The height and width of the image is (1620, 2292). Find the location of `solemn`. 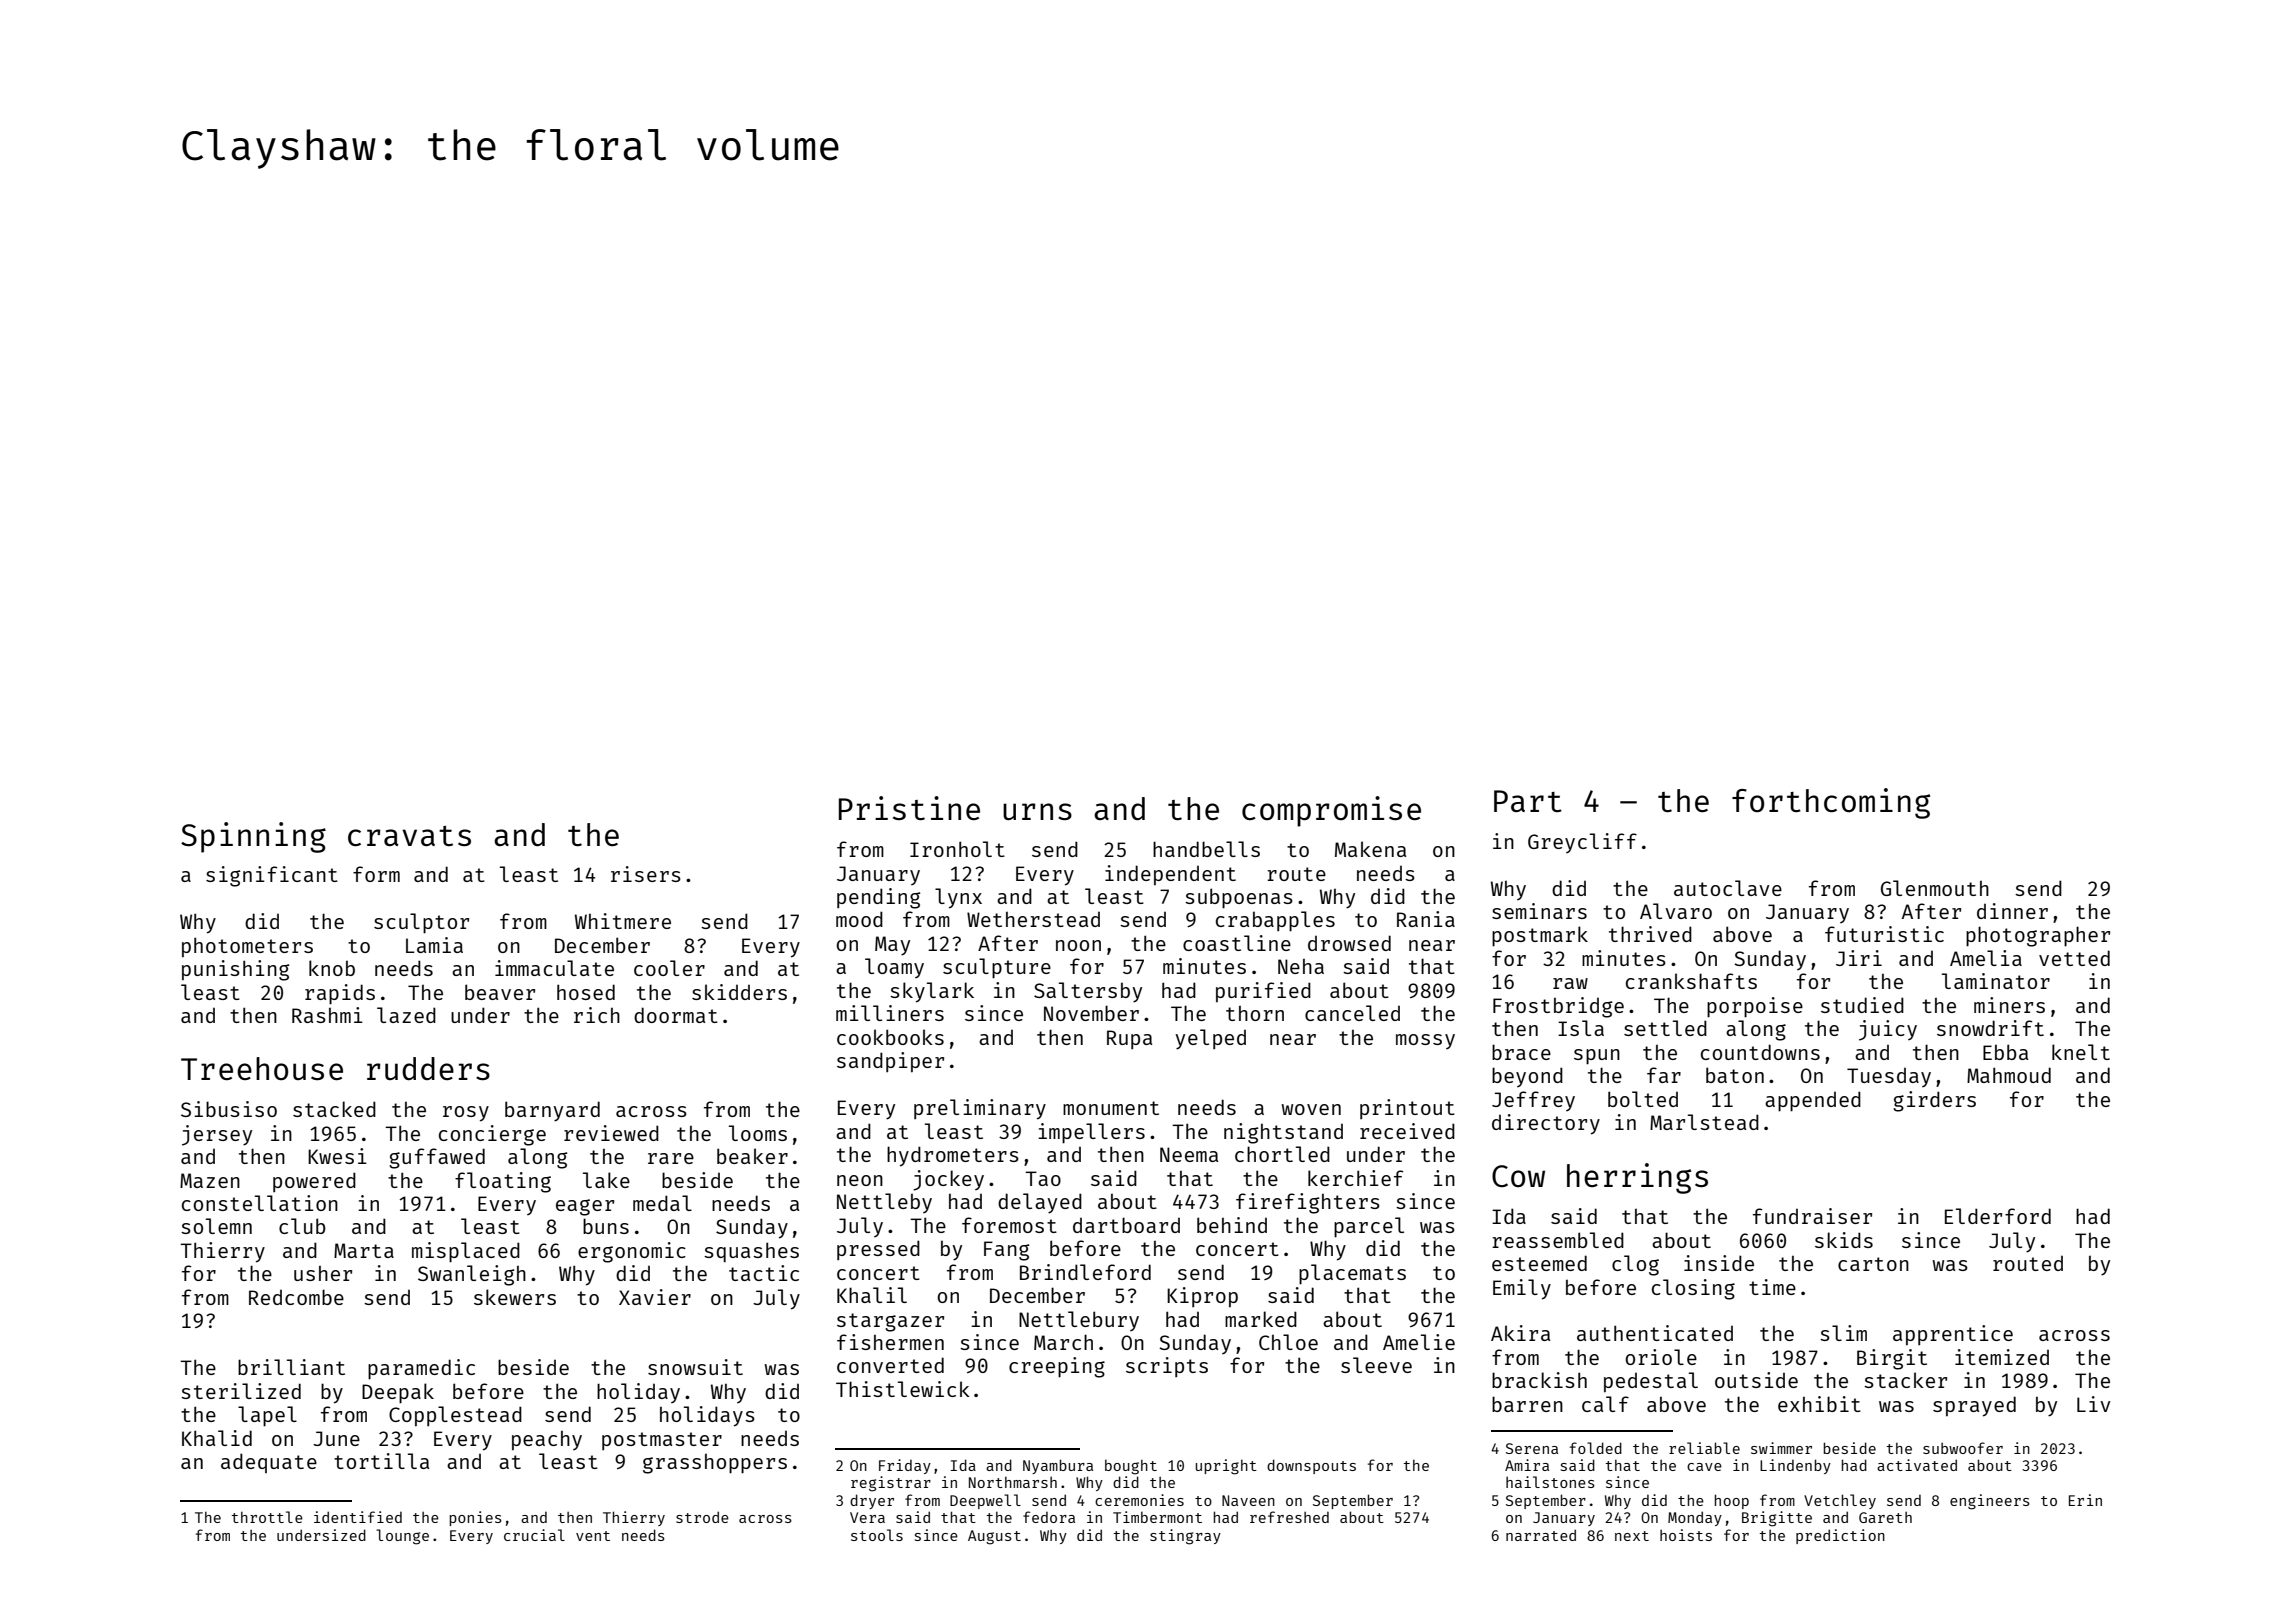

solemn is located at coordinates (216, 1226).
